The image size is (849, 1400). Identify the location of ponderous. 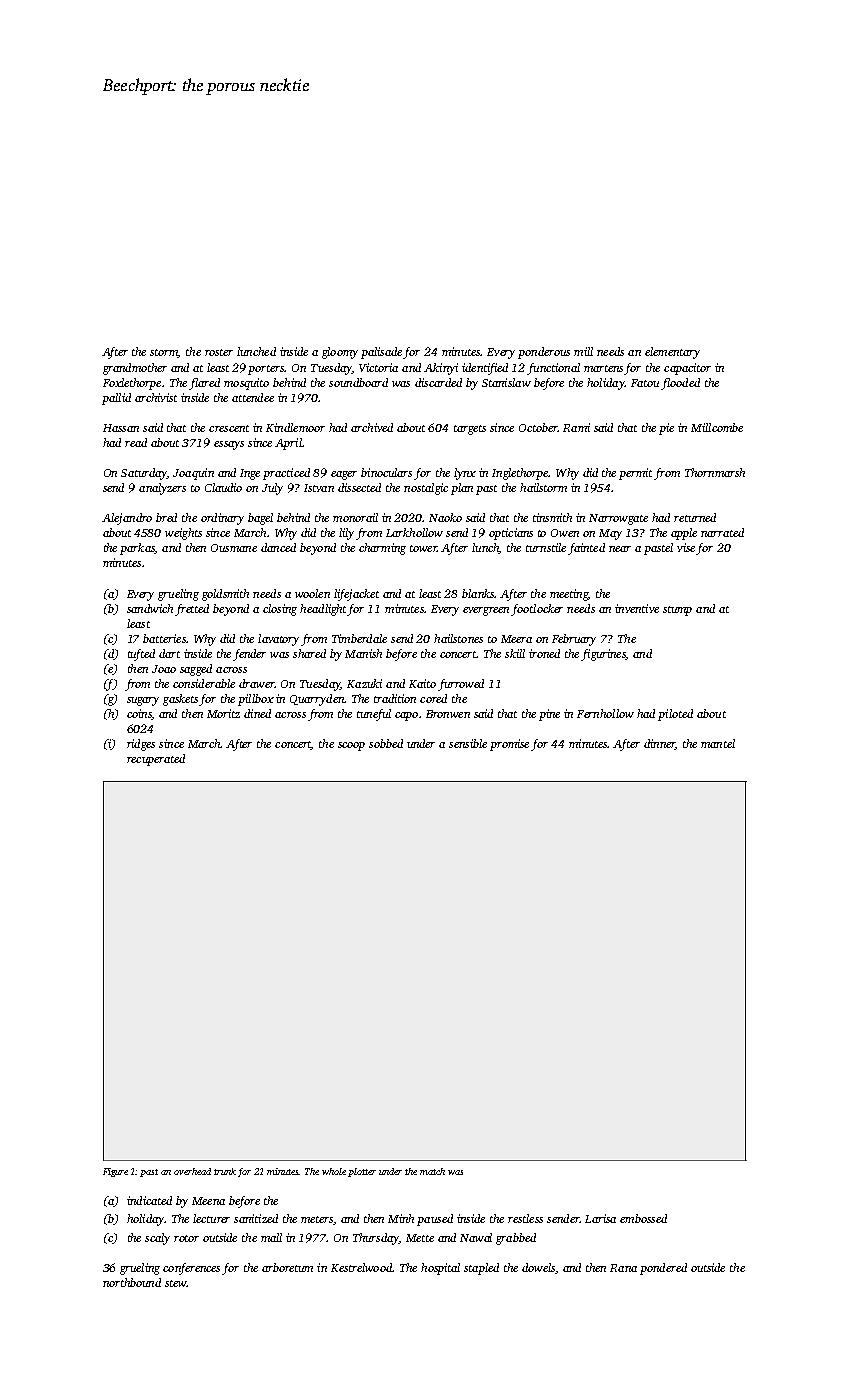
(544, 353).
